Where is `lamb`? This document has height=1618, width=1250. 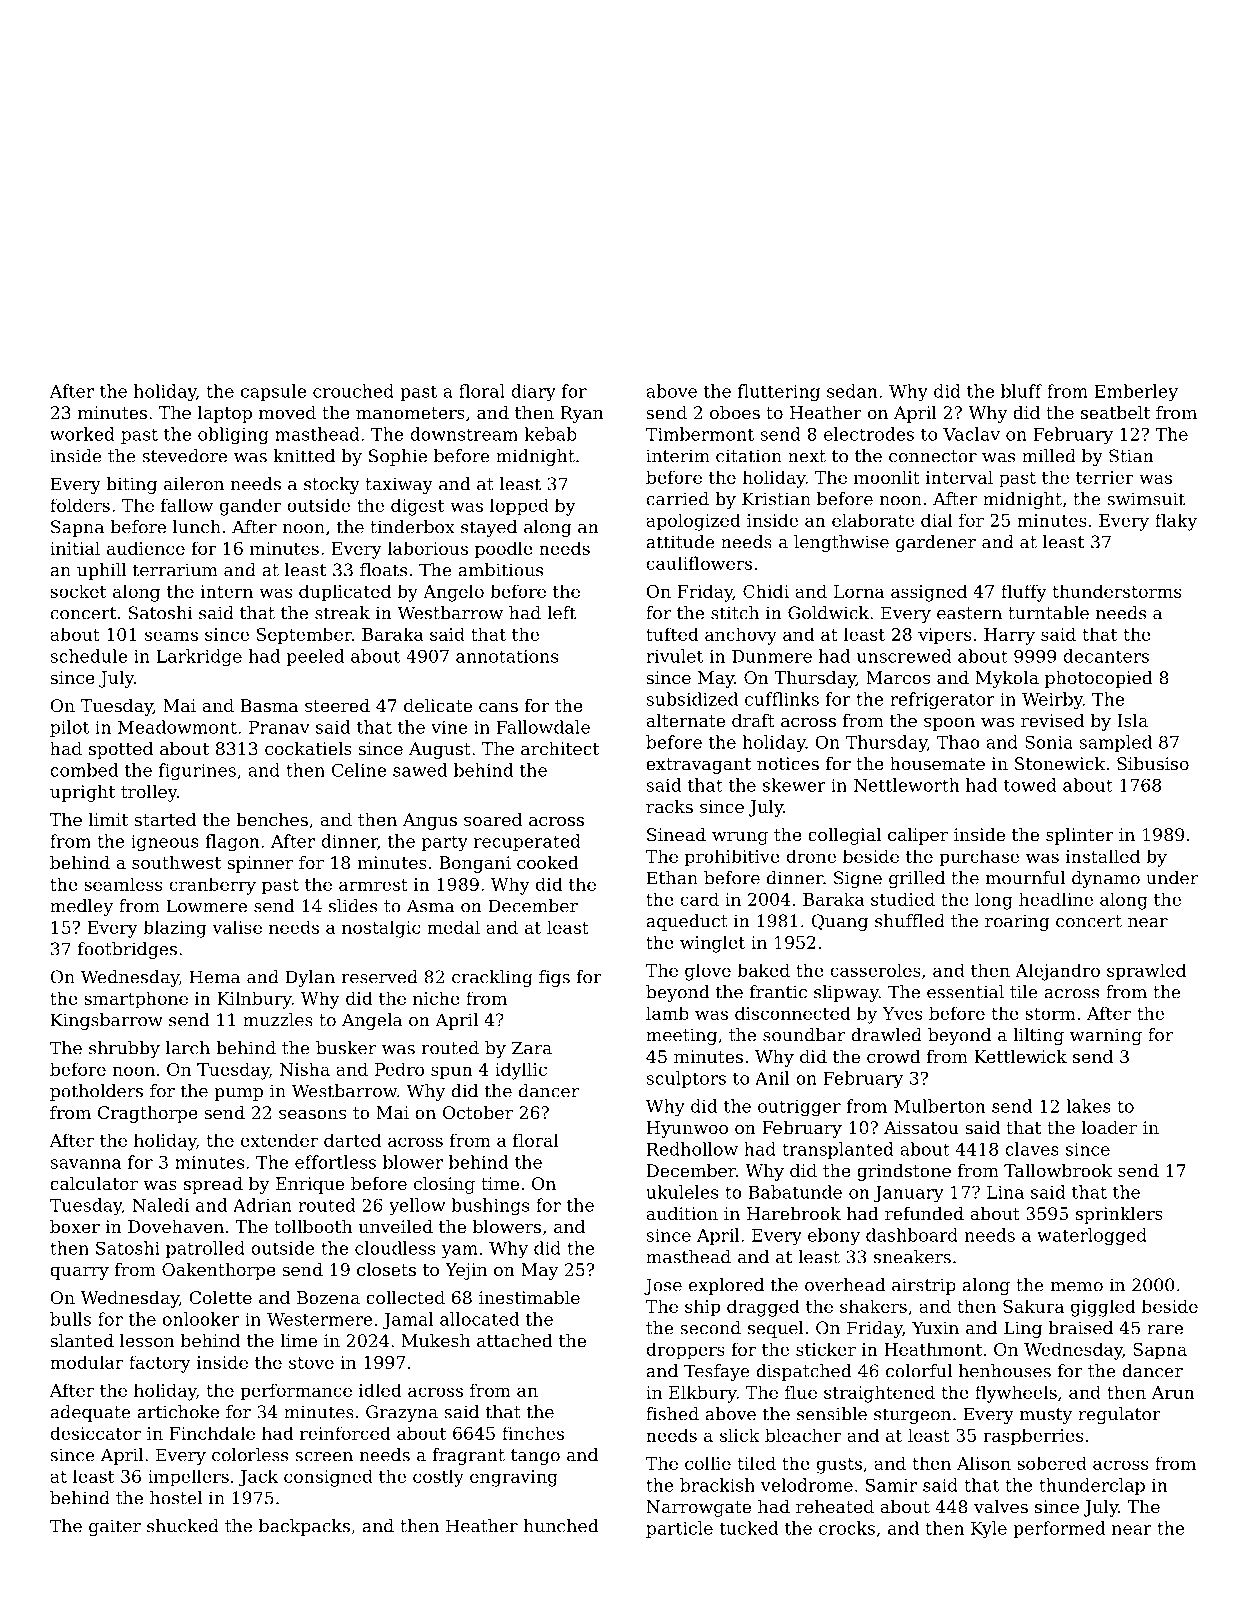
lamb is located at coordinates (667, 1013).
